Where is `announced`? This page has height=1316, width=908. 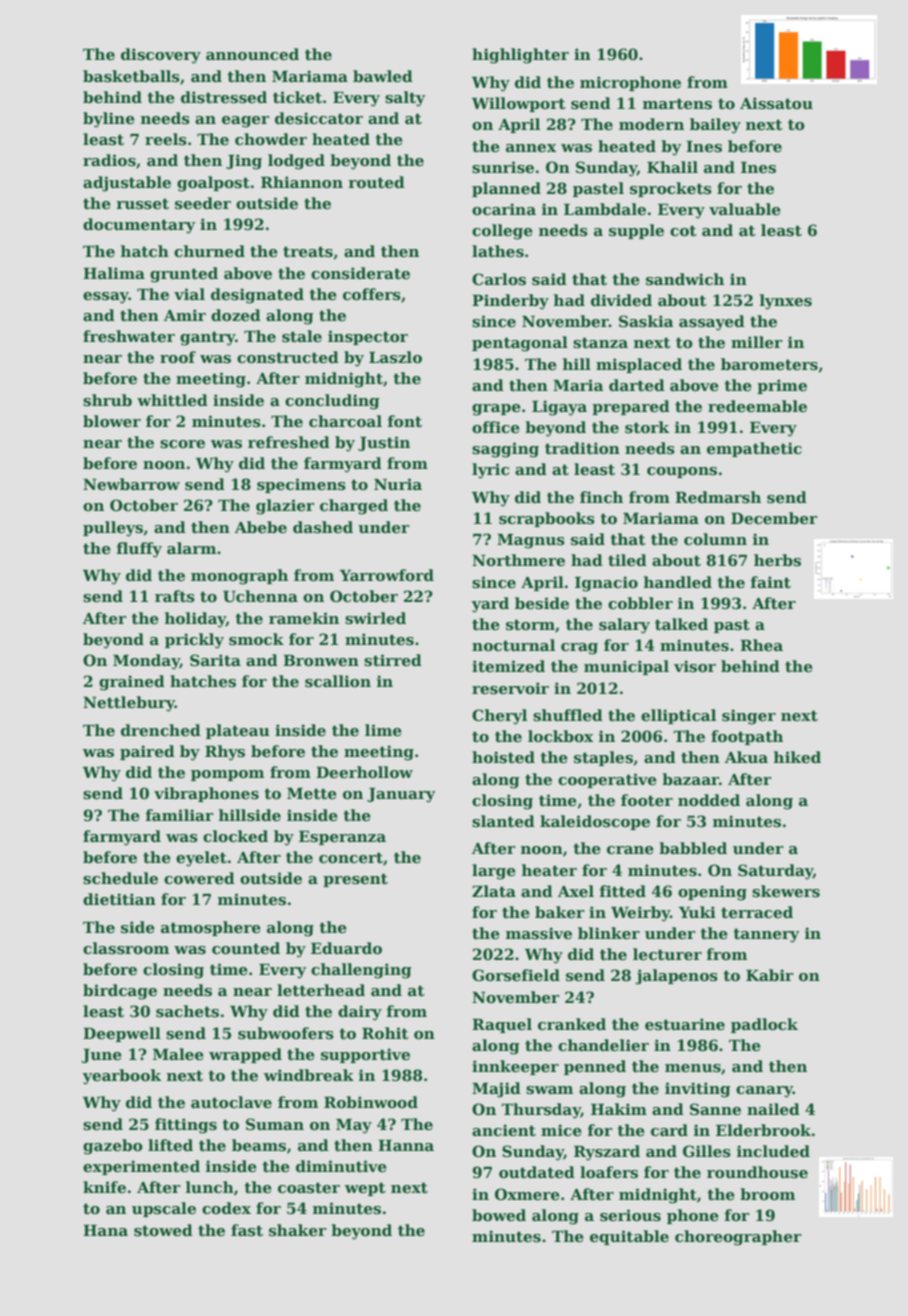
announced is located at coordinates (252, 54).
